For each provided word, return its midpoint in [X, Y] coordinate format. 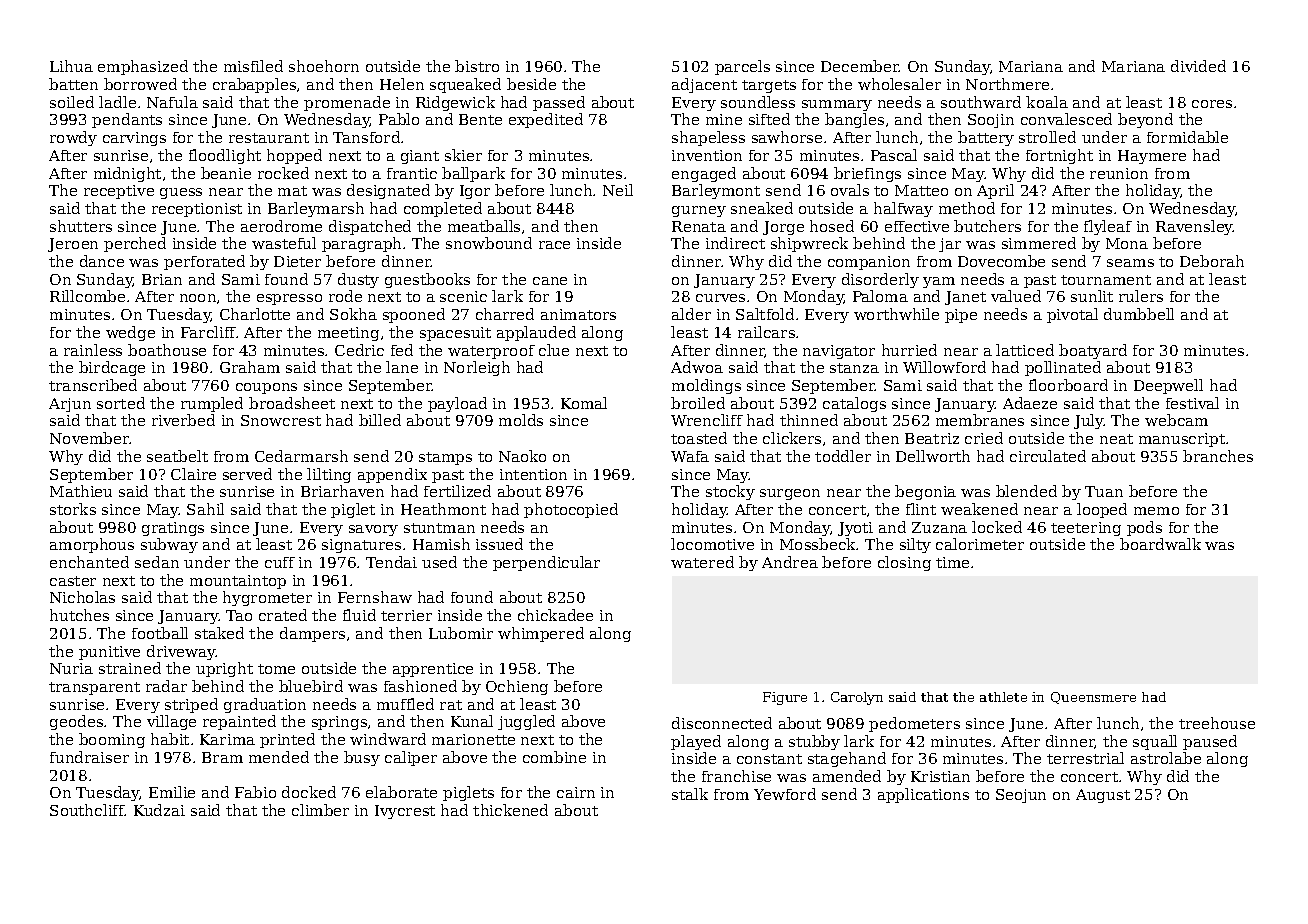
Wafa [690, 456]
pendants [127, 120]
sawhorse [787, 137]
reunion [1119, 173]
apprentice [433, 670]
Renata [699, 226]
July [1089, 421]
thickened [510, 810]
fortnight [1059, 156]
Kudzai [159, 810]
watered [702, 562]
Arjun [70, 405]
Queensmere [1093, 698]
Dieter [297, 261]
